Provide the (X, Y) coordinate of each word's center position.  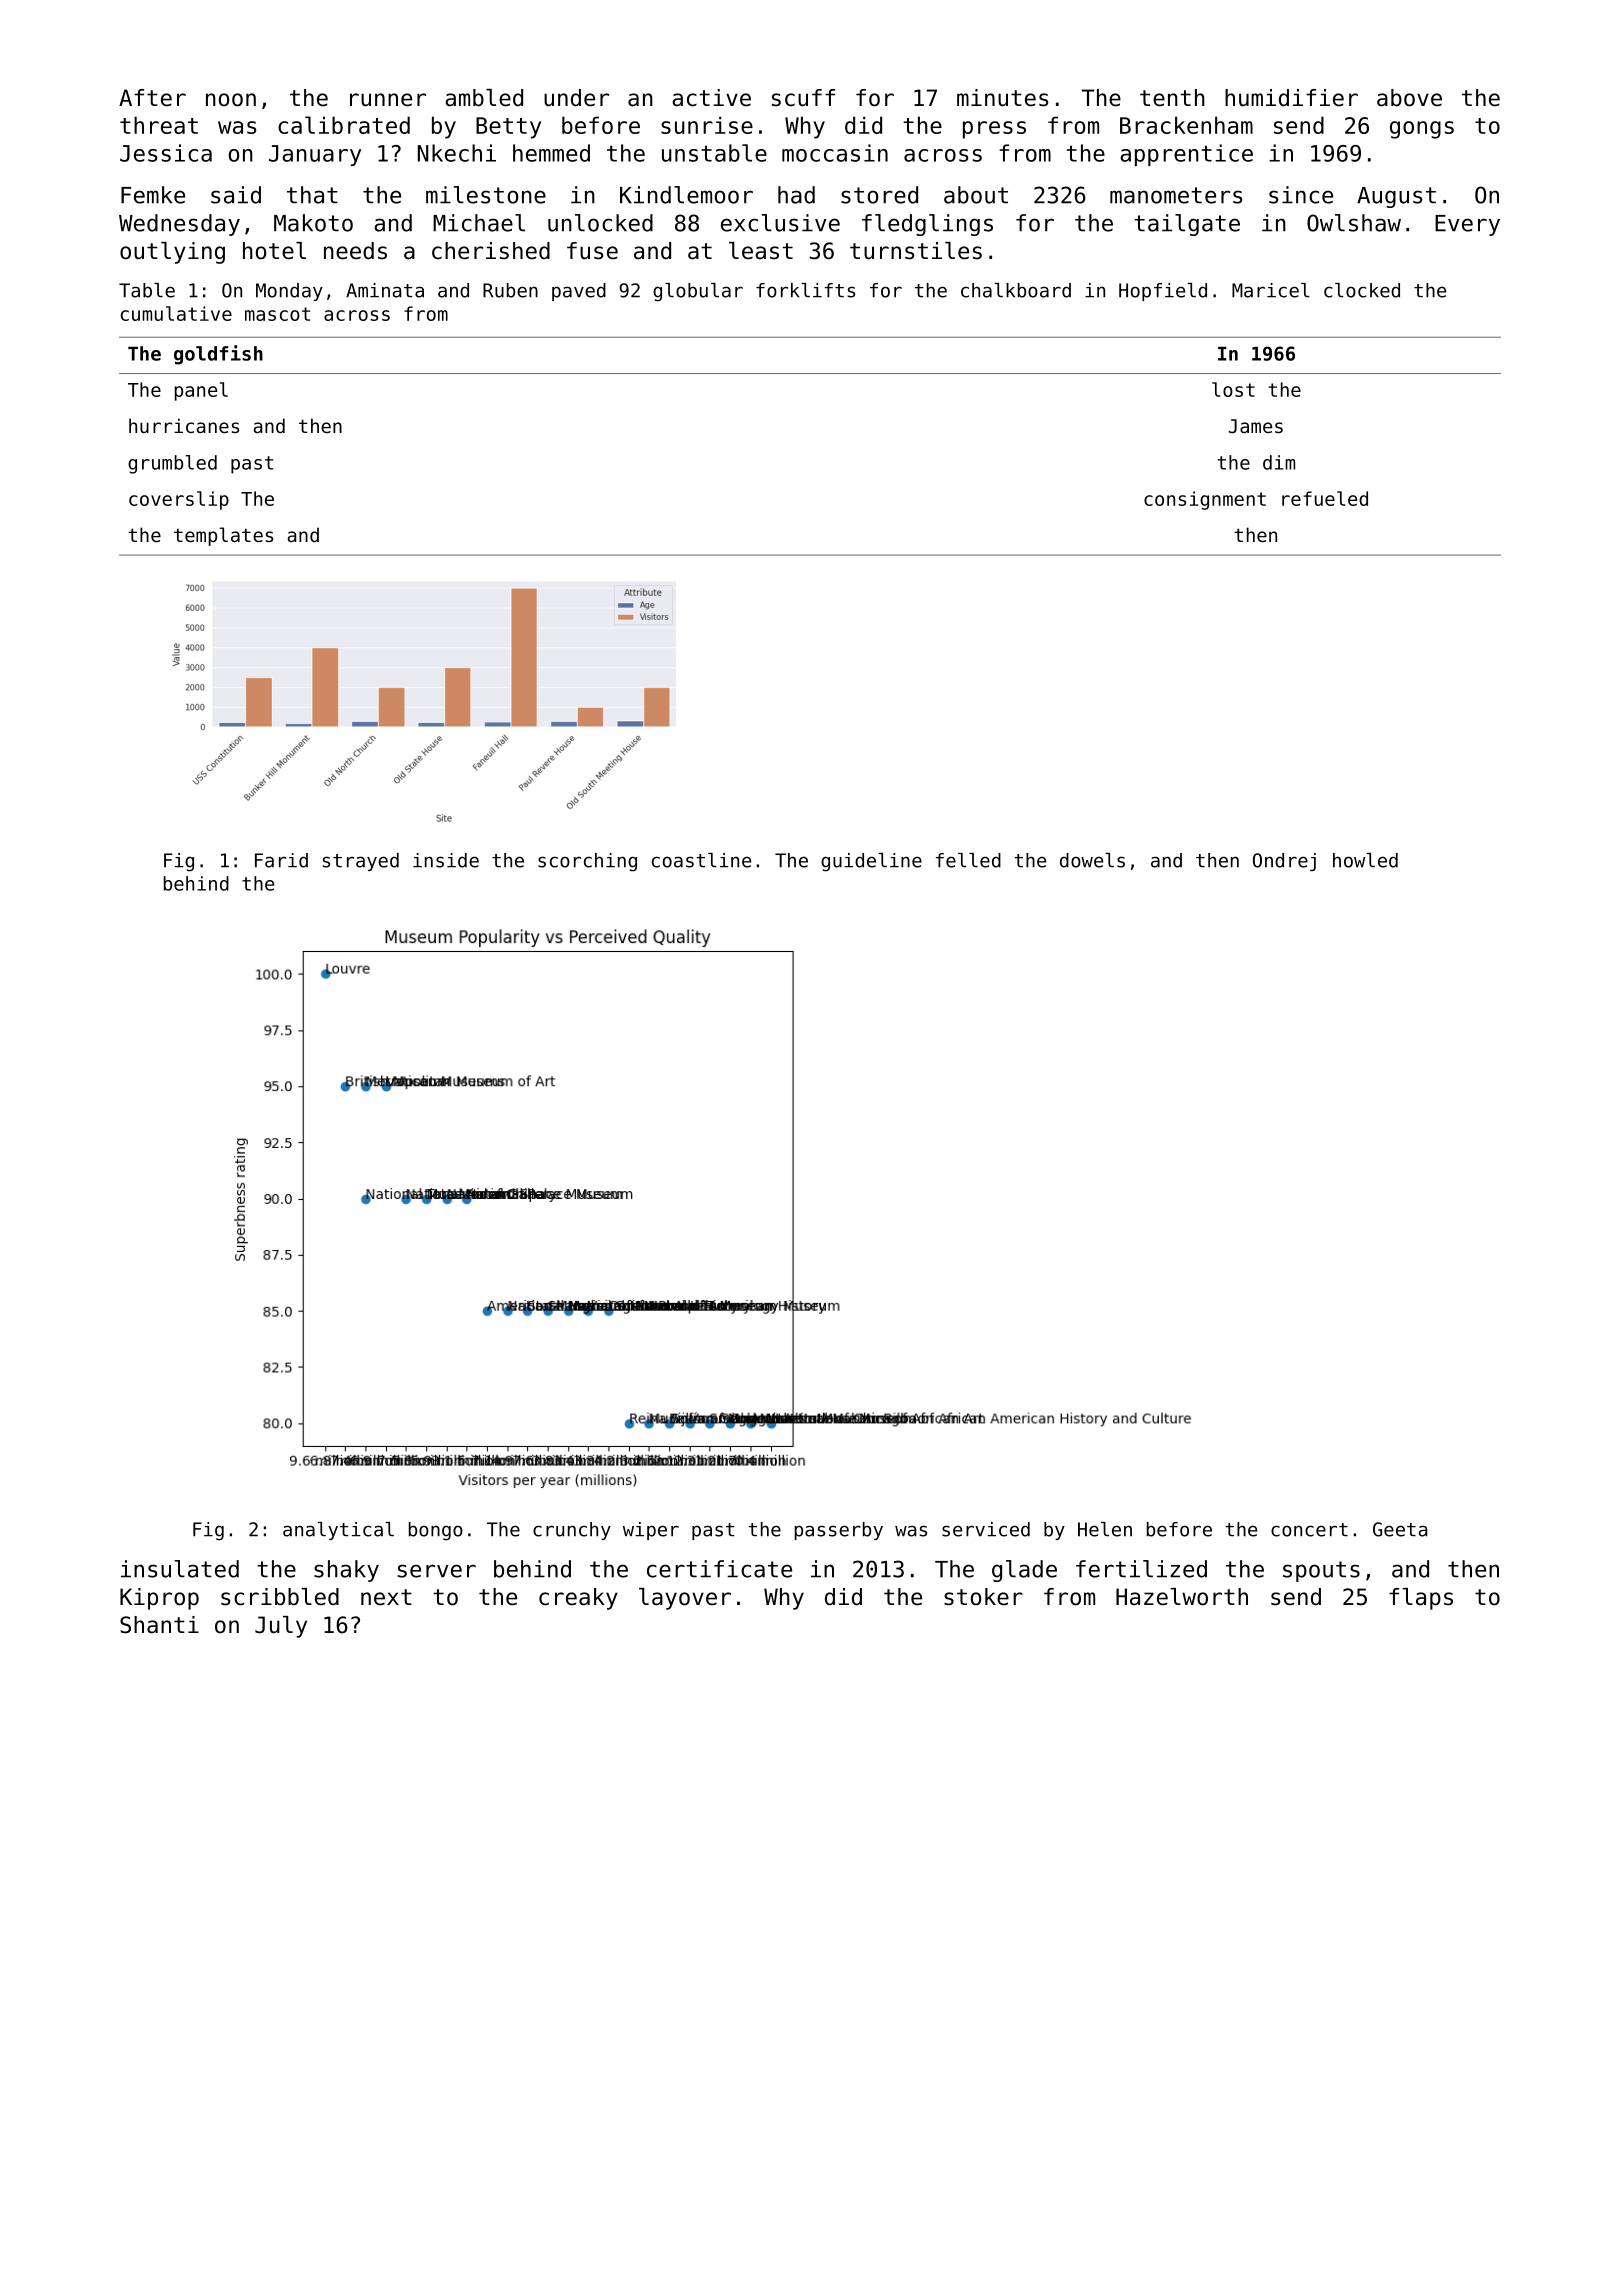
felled (968, 860)
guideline (871, 862)
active (711, 98)
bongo (436, 1531)
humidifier (1291, 98)
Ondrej (1284, 862)
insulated (180, 1569)
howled (1365, 860)
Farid (281, 860)
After (152, 98)
